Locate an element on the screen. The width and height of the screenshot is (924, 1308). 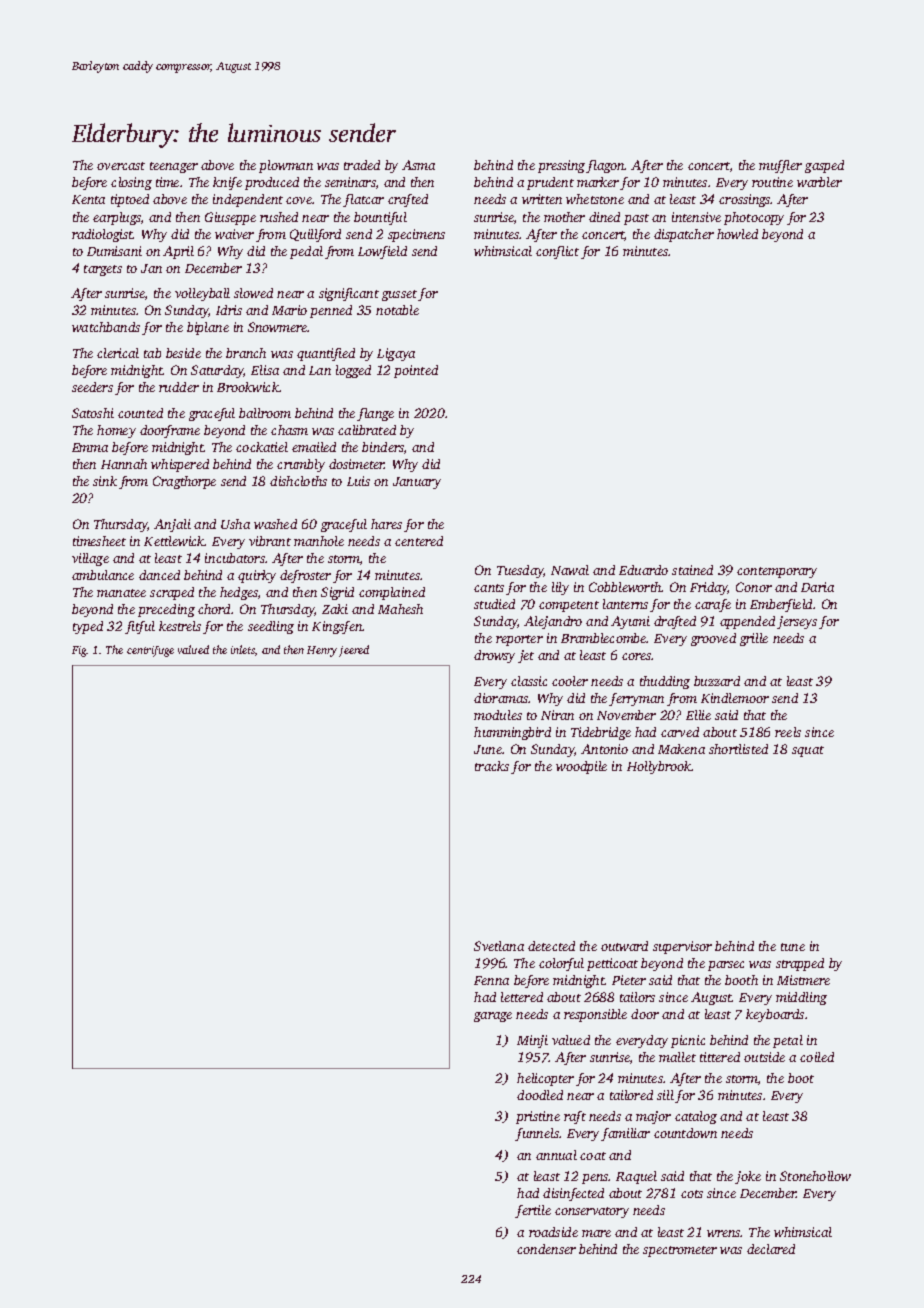
sink is located at coordinates (105, 481).
